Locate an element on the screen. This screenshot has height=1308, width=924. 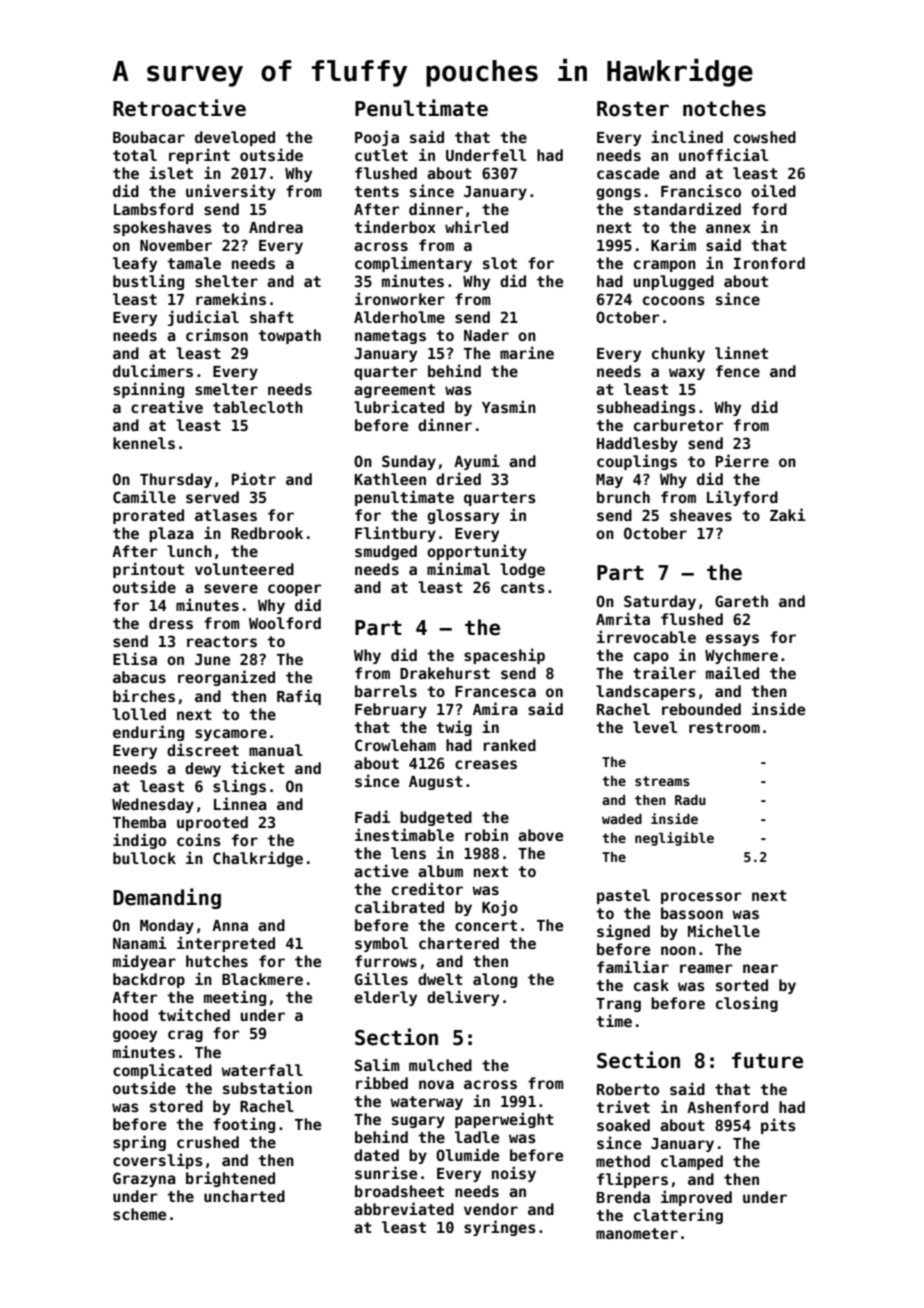
cooper is located at coordinates (295, 590).
